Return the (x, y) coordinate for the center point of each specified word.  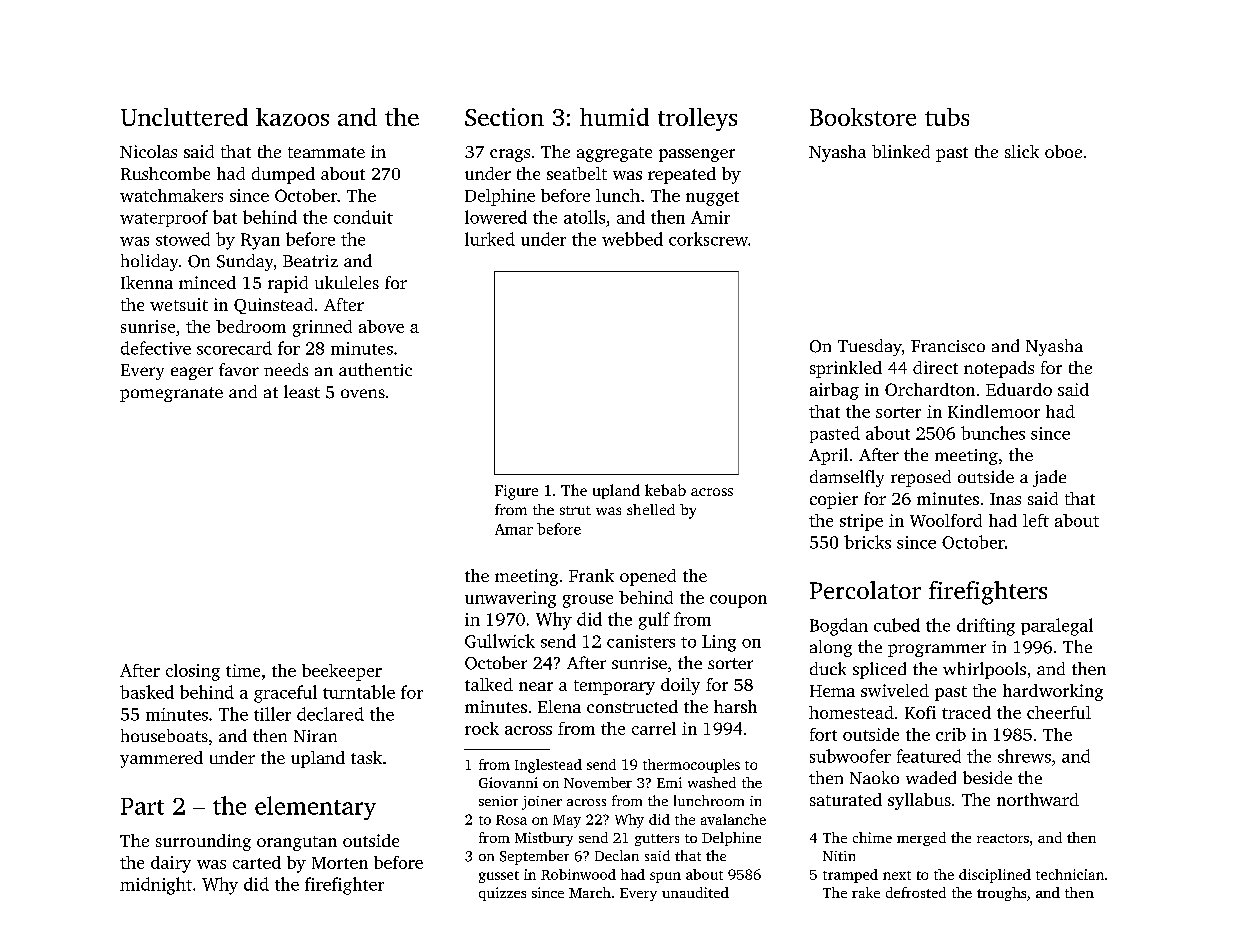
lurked (490, 239)
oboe (1063, 151)
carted (257, 862)
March (590, 892)
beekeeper (342, 672)
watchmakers (171, 195)
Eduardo (1019, 389)
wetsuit (179, 304)
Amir (710, 217)
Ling (719, 643)
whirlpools (984, 670)
